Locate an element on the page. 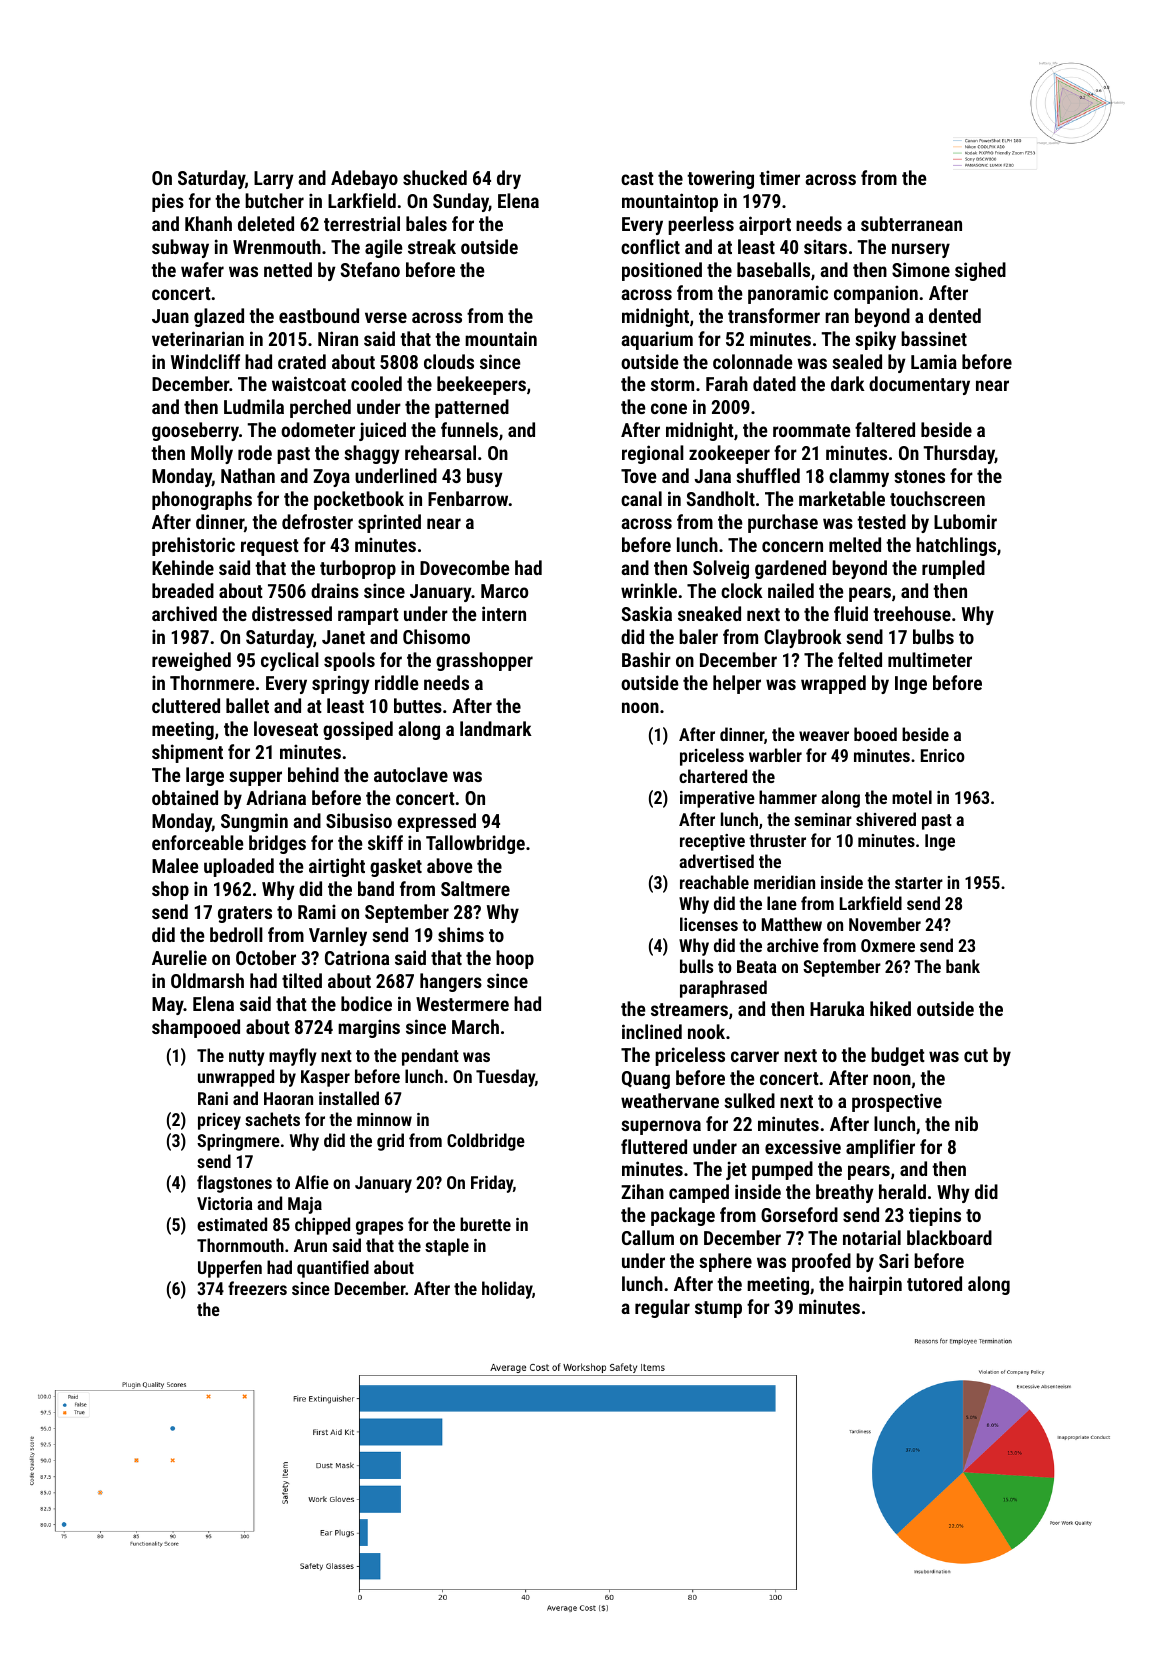 The width and height of the image is (1165, 1654). Juan is located at coordinates (170, 316).
